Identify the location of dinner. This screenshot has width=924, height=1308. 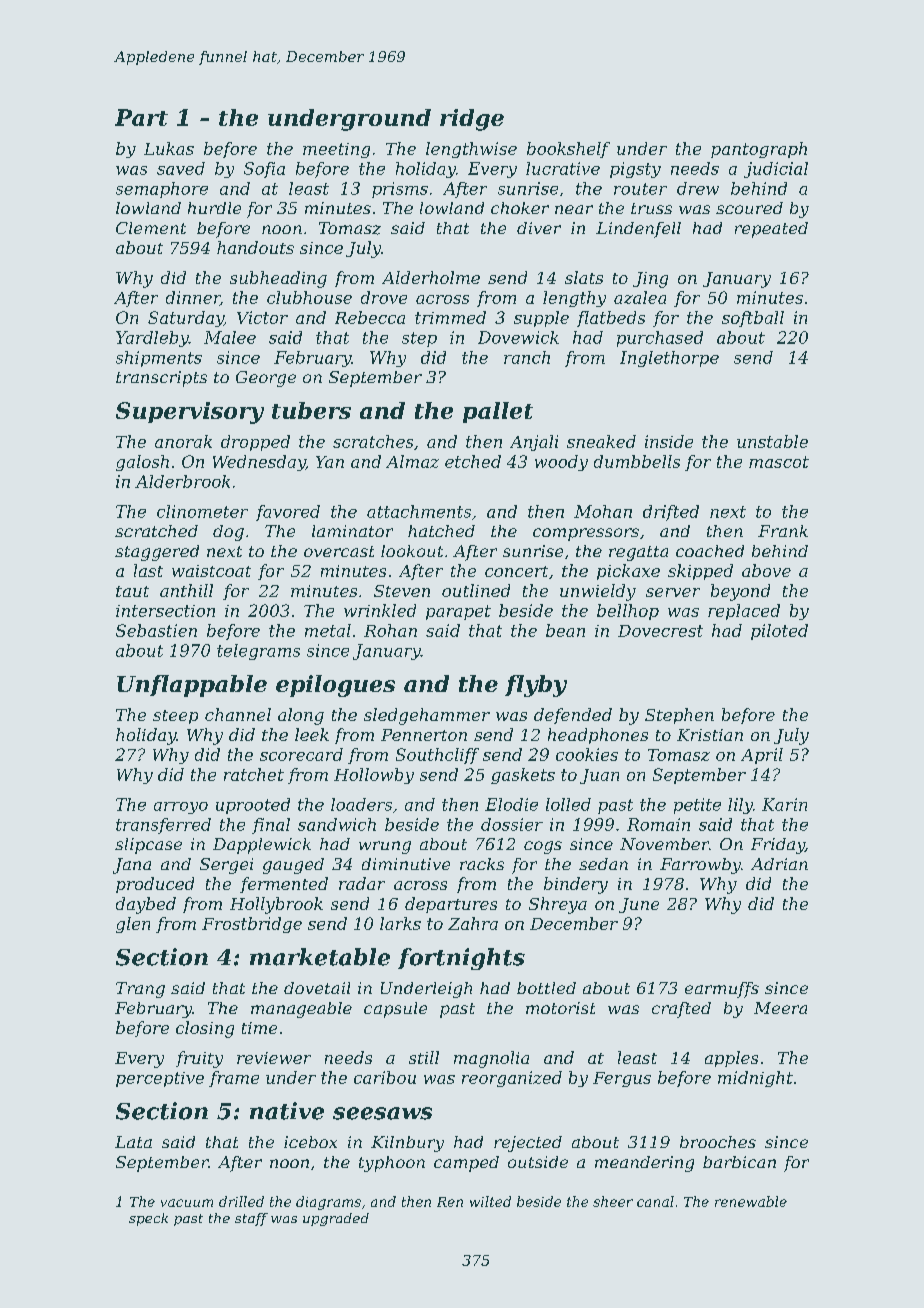
(193, 298).
